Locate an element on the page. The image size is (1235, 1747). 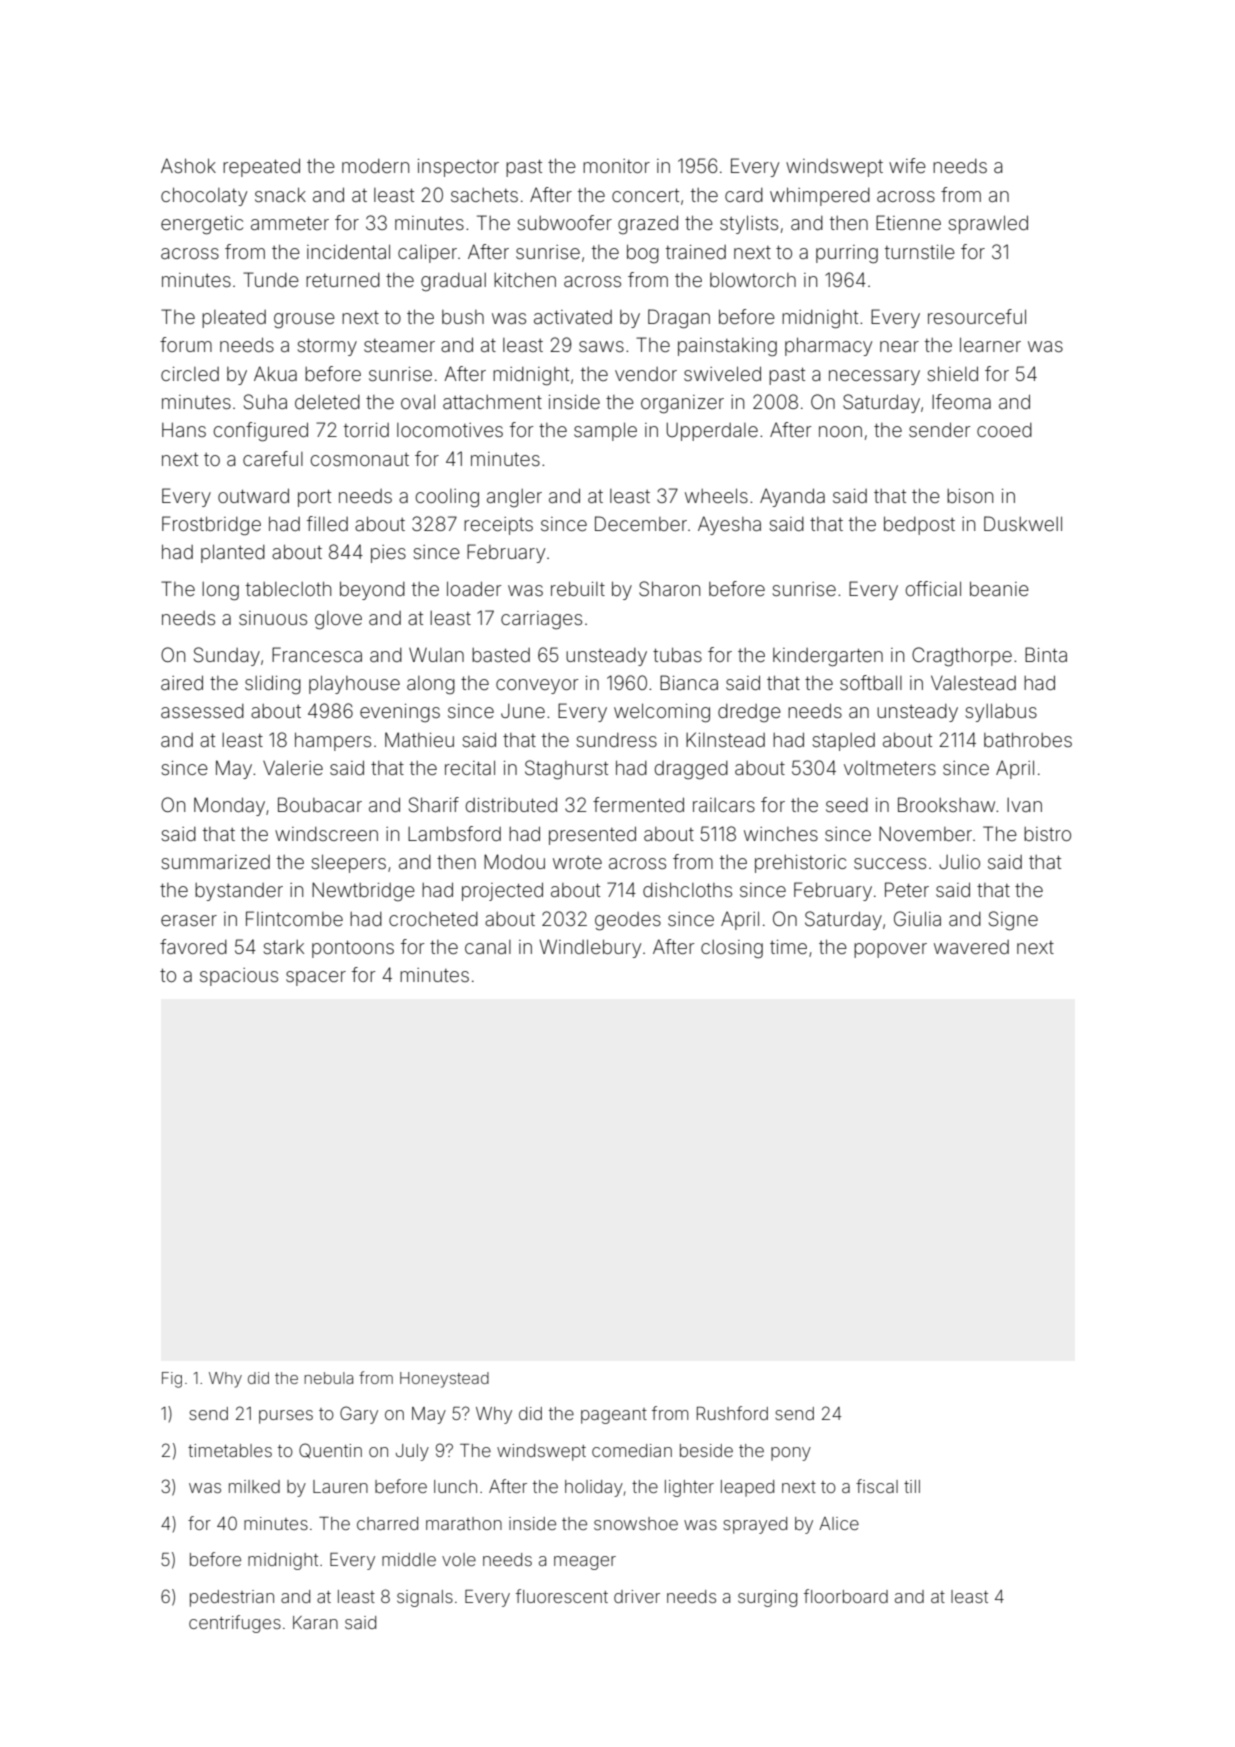
cooed is located at coordinates (1004, 430).
